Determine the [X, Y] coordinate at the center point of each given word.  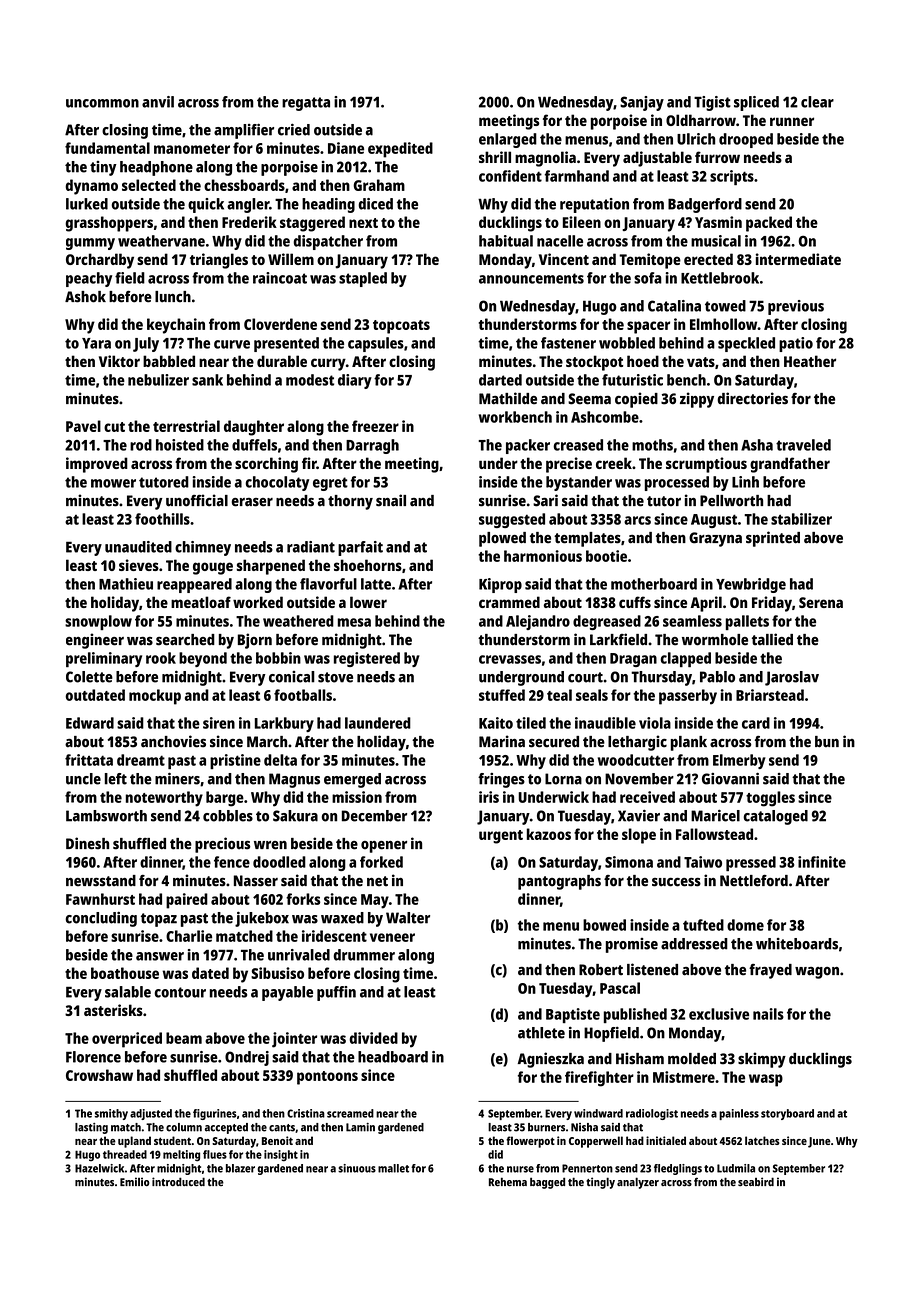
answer [160, 956]
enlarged [508, 140]
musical [716, 241]
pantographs [559, 882]
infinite [822, 862]
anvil [158, 102]
